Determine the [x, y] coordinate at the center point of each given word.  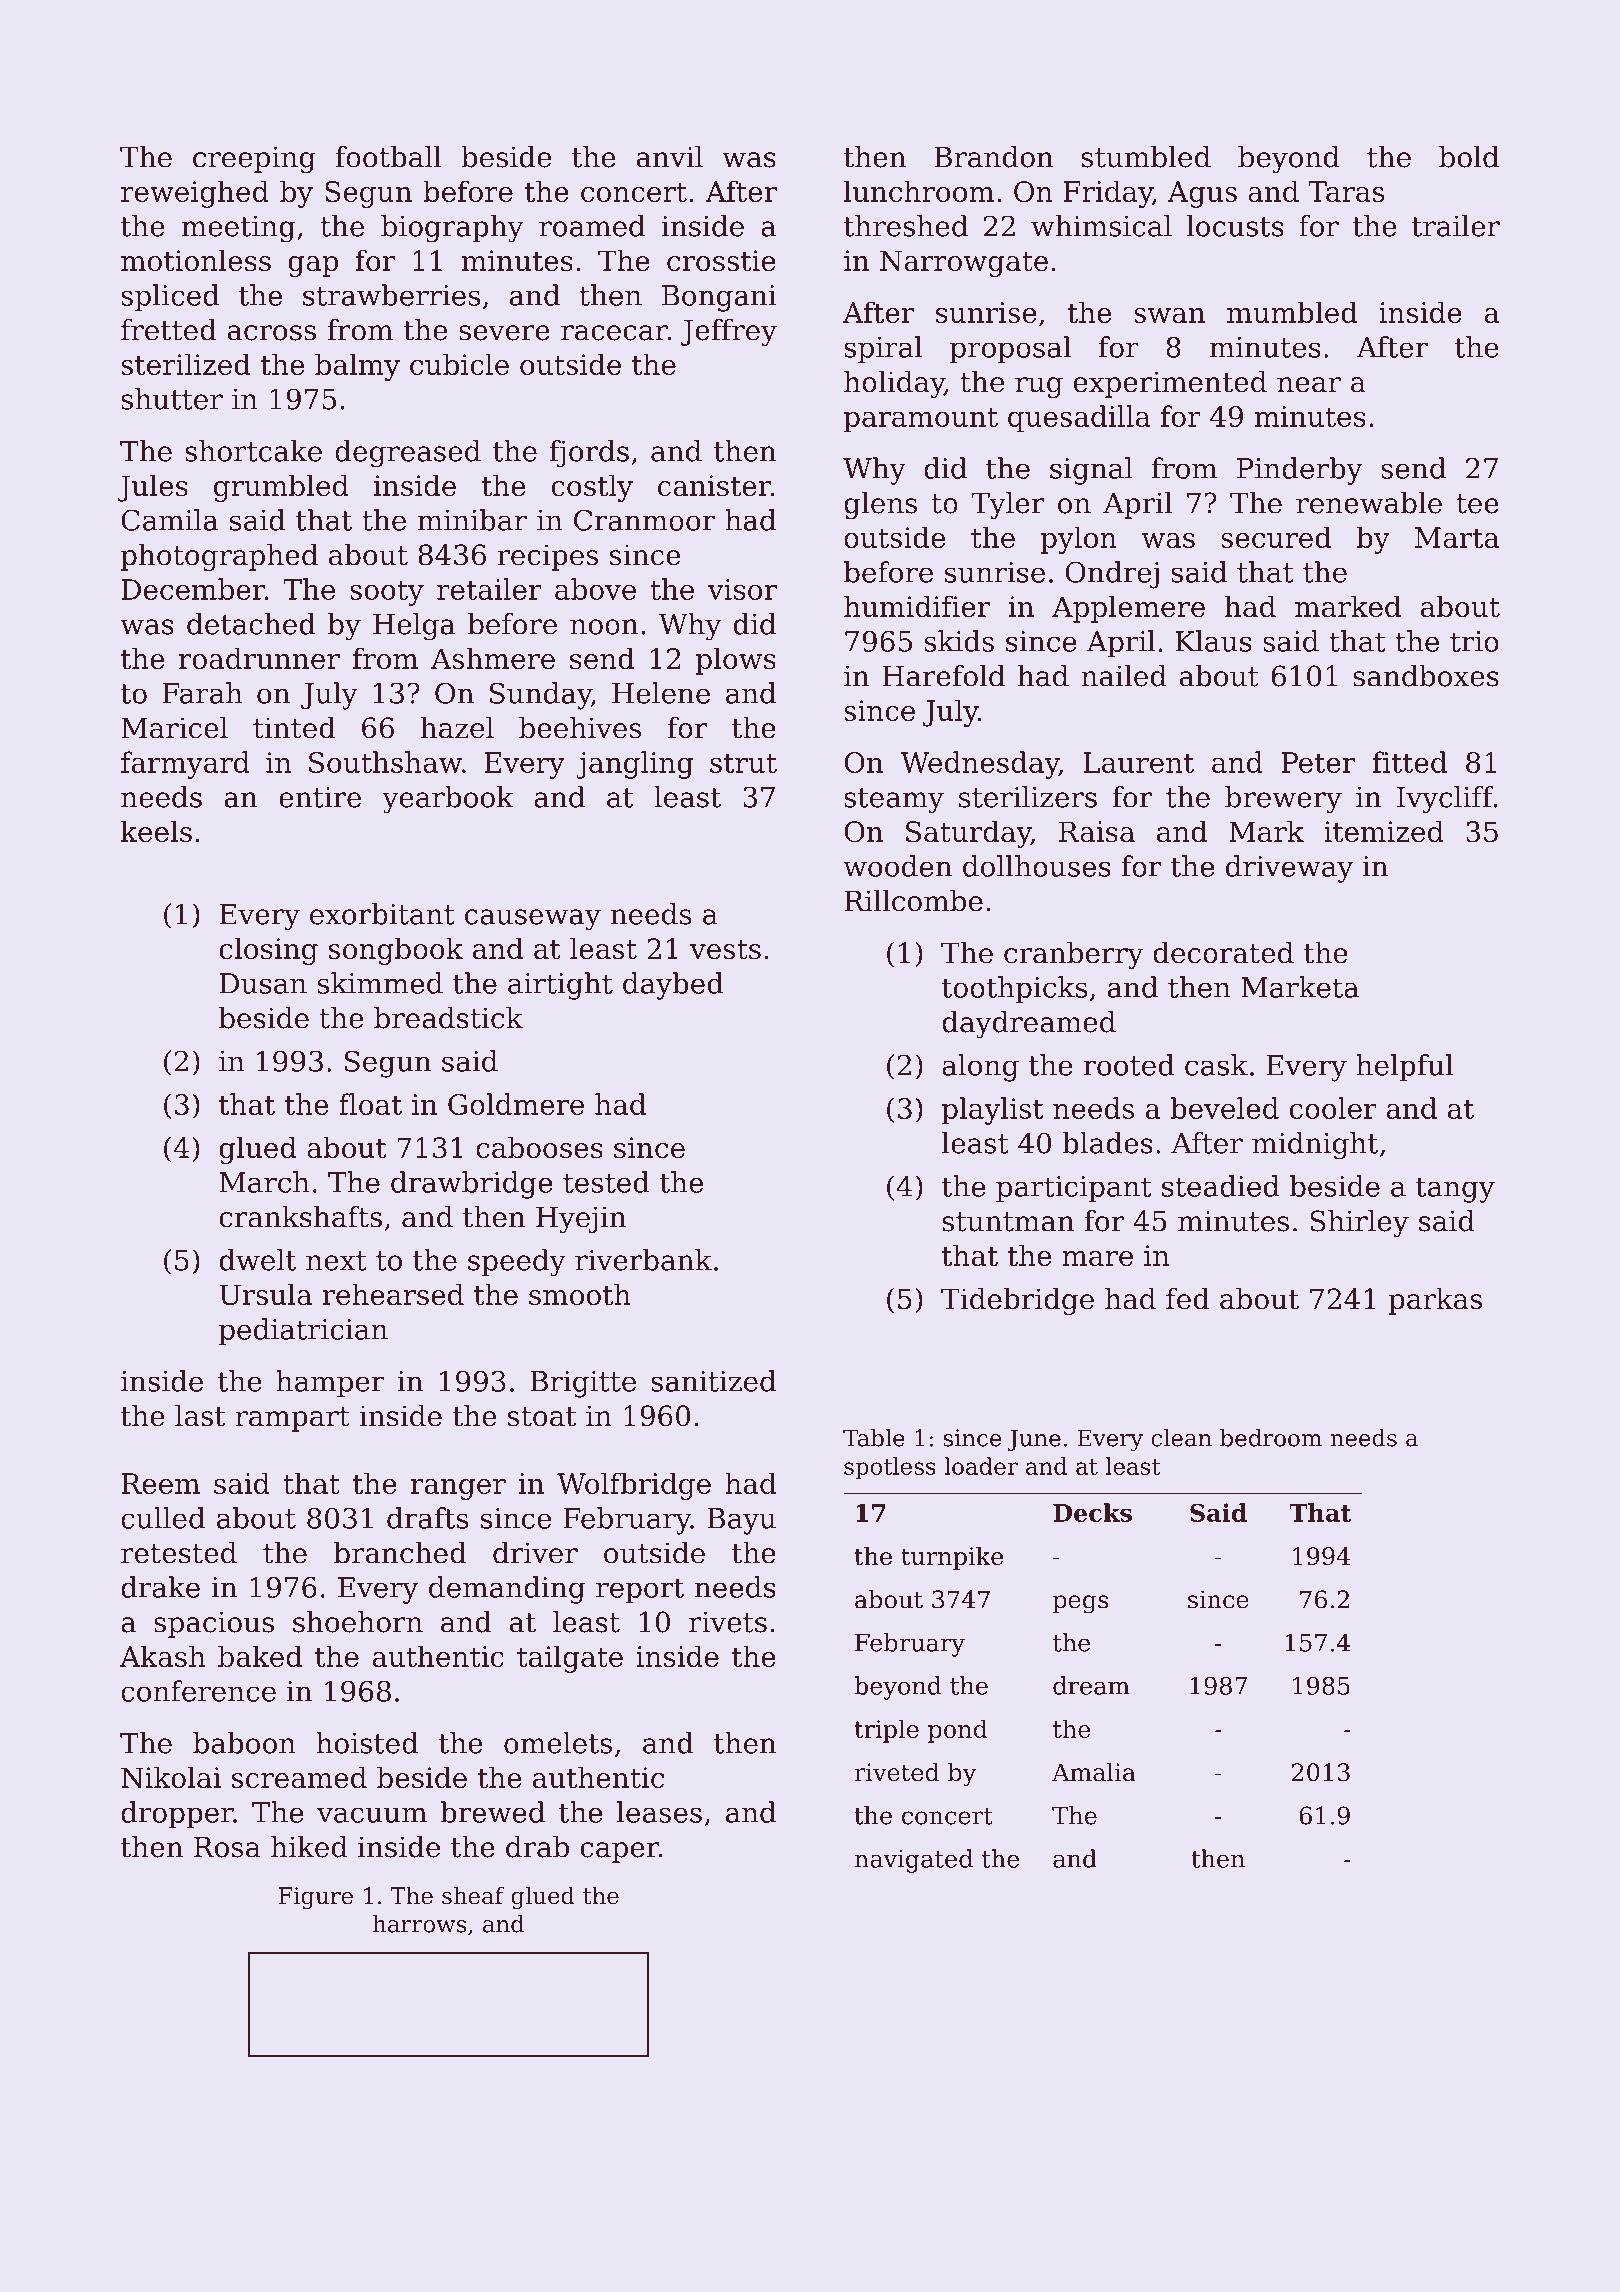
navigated [914, 1861]
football [389, 157]
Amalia [1094, 1772]
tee [1477, 504]
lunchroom [919, 191]
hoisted [367, 1743]
